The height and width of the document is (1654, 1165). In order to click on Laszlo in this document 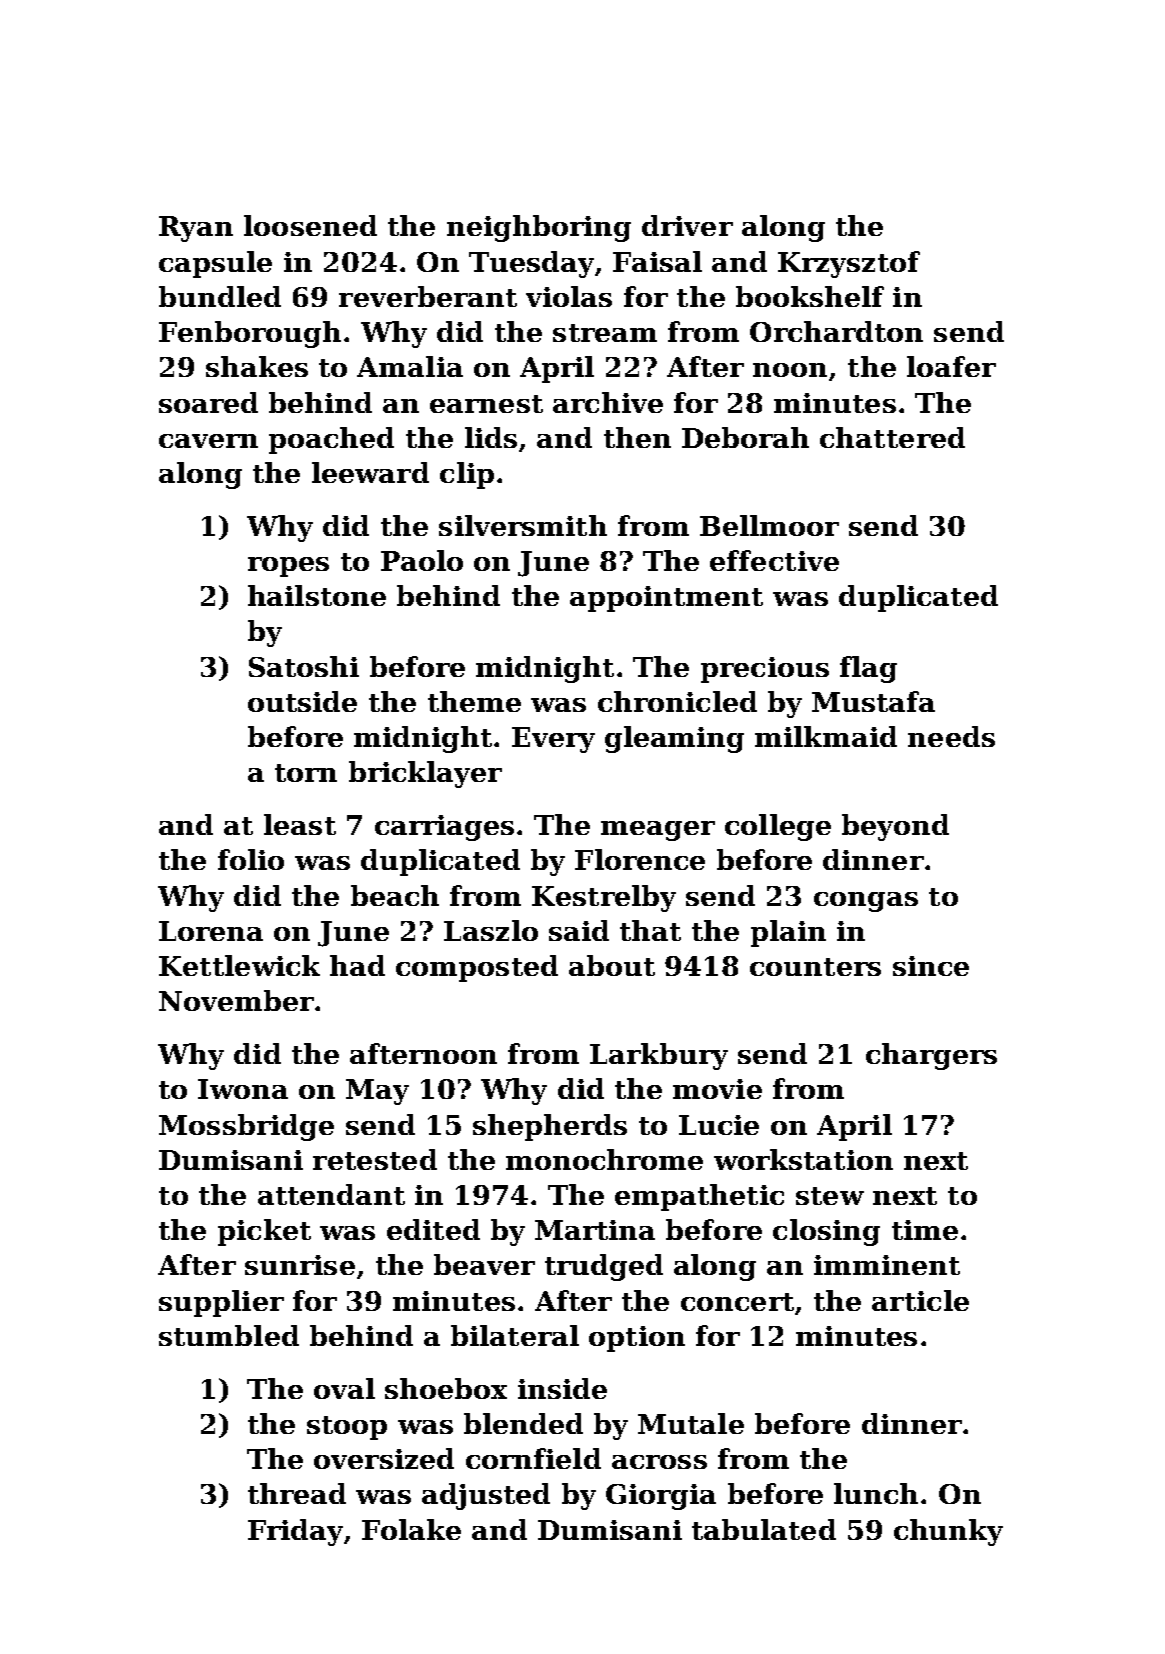, I will do `click(491, 930)`.
